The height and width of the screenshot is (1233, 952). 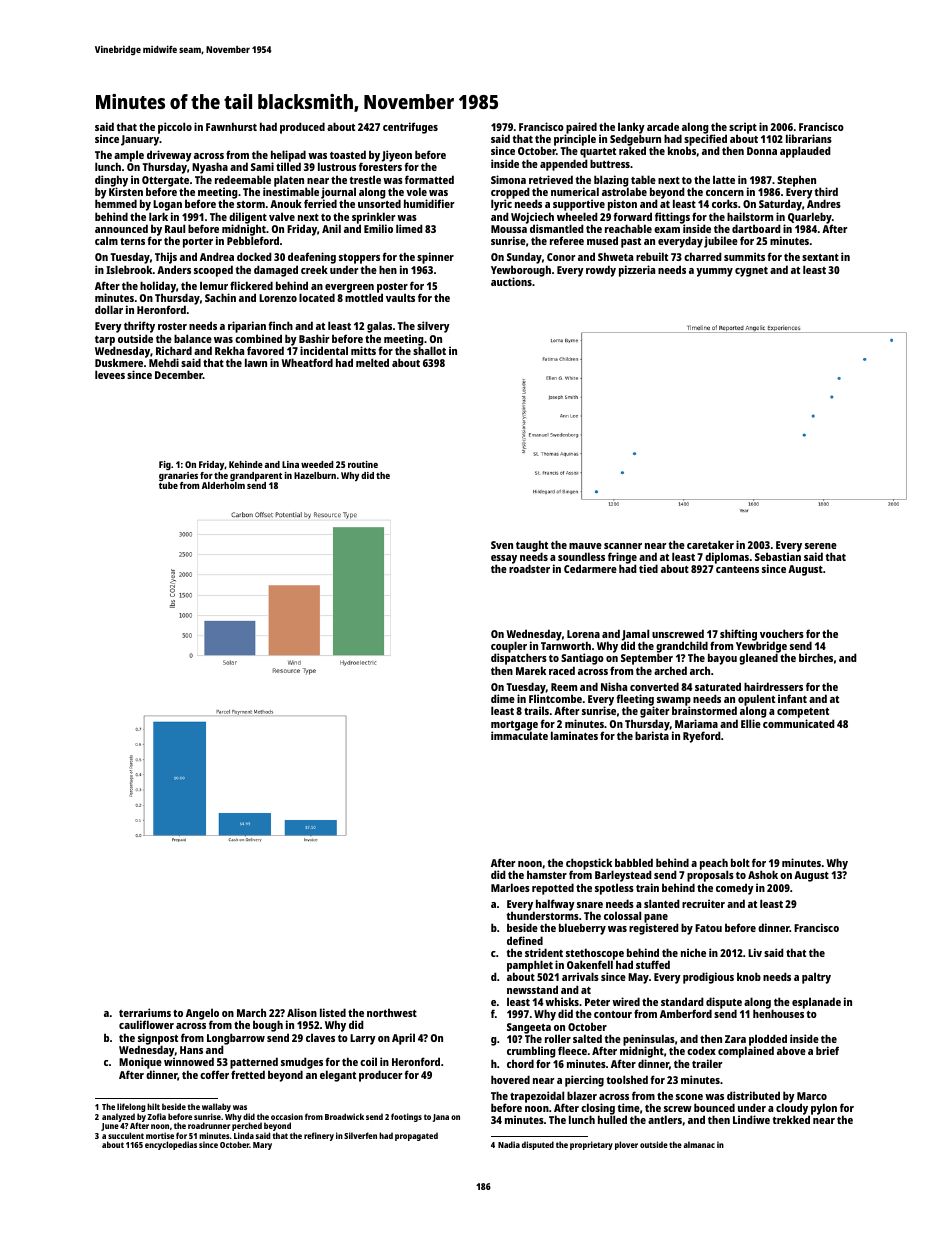 What do you see at coordinates (510, 887) in the screenshot?
I see `Marloes` at bounding box center [510, 887].
